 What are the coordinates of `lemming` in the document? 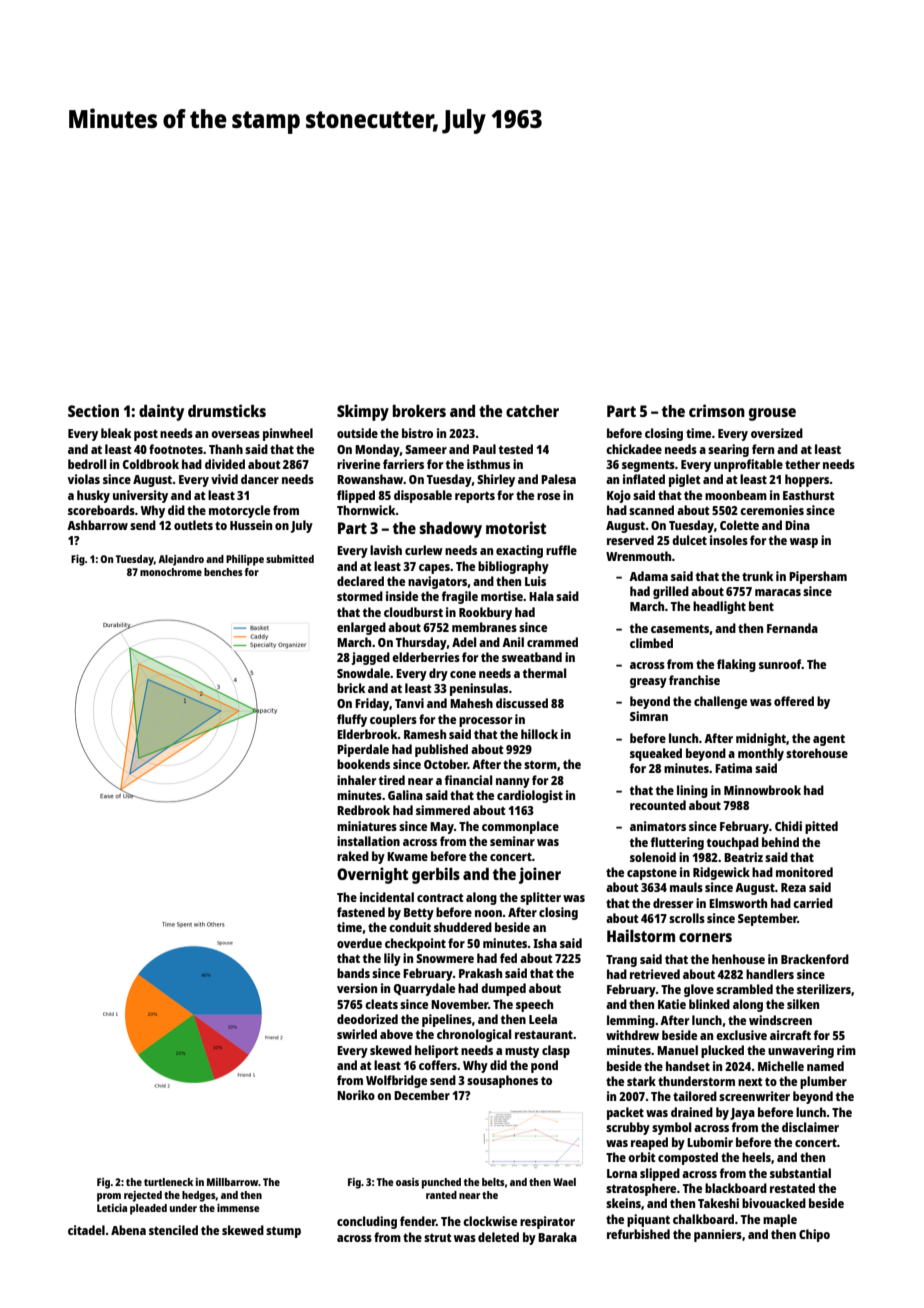 It's located at (631, 1021).
